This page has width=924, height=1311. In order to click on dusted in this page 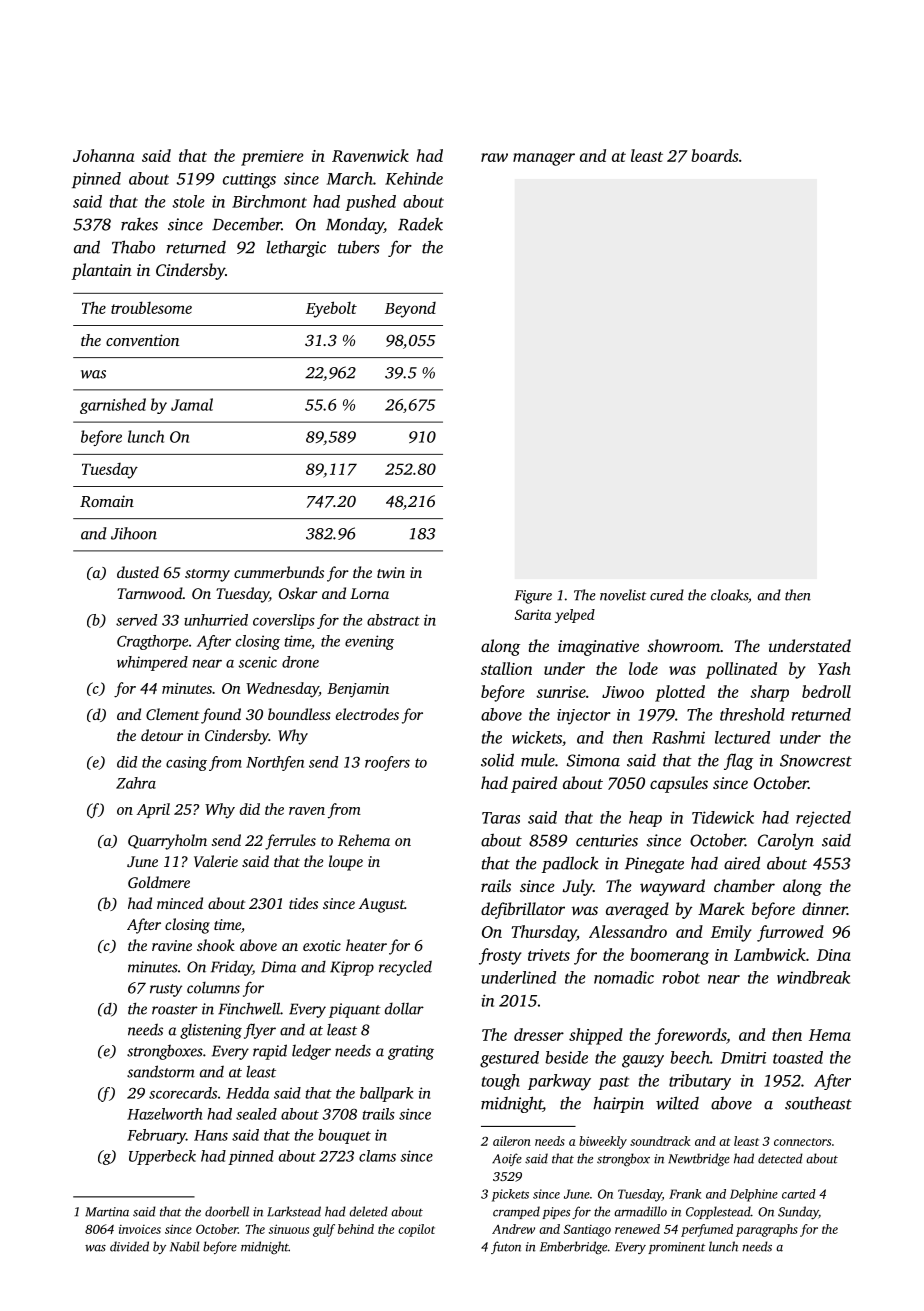, I will do `click(138, 572)`.
